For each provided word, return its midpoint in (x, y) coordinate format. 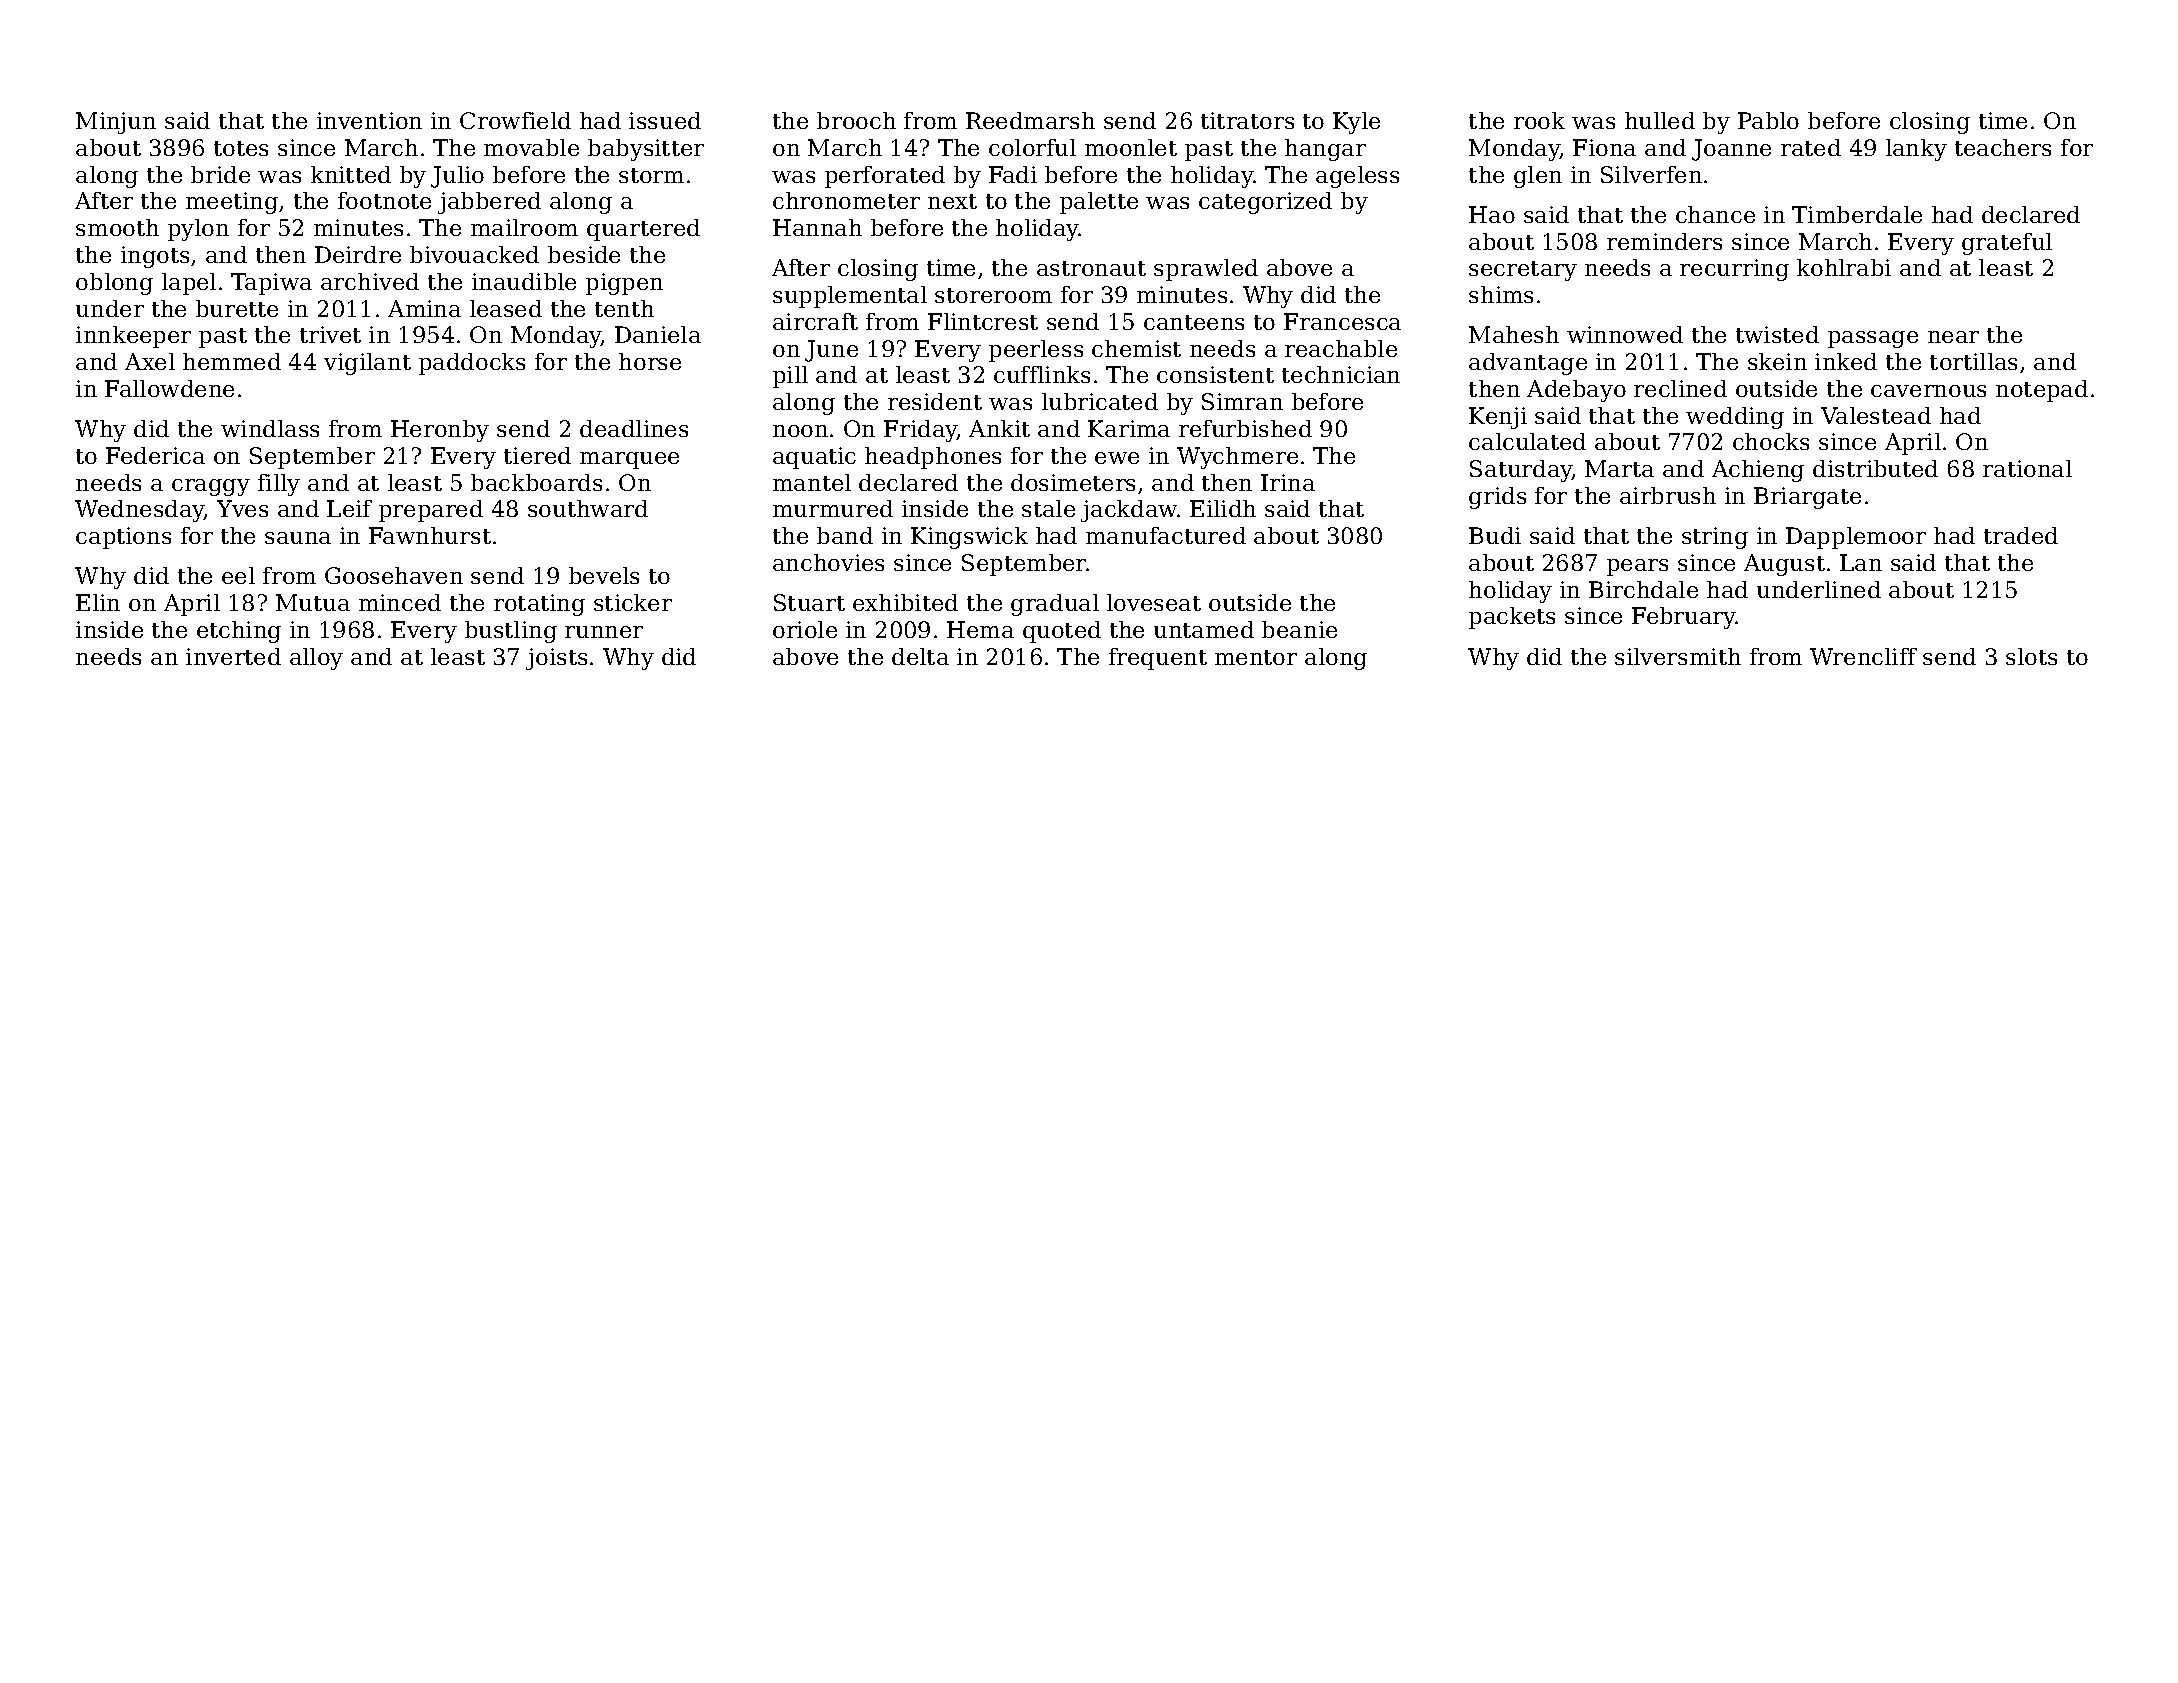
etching (239, 632)
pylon (198, 230)
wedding (1735, 418)
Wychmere (1237, 458)
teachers (2003, 147)
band (845, 535)
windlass (270, 428)
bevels (604, 575)
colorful (1032, 147)
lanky (1916, 150)
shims (1501, 294)
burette (237, 308)
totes (241, 148)
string (1715, 538)
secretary (1523, 271)
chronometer (846, 200)
